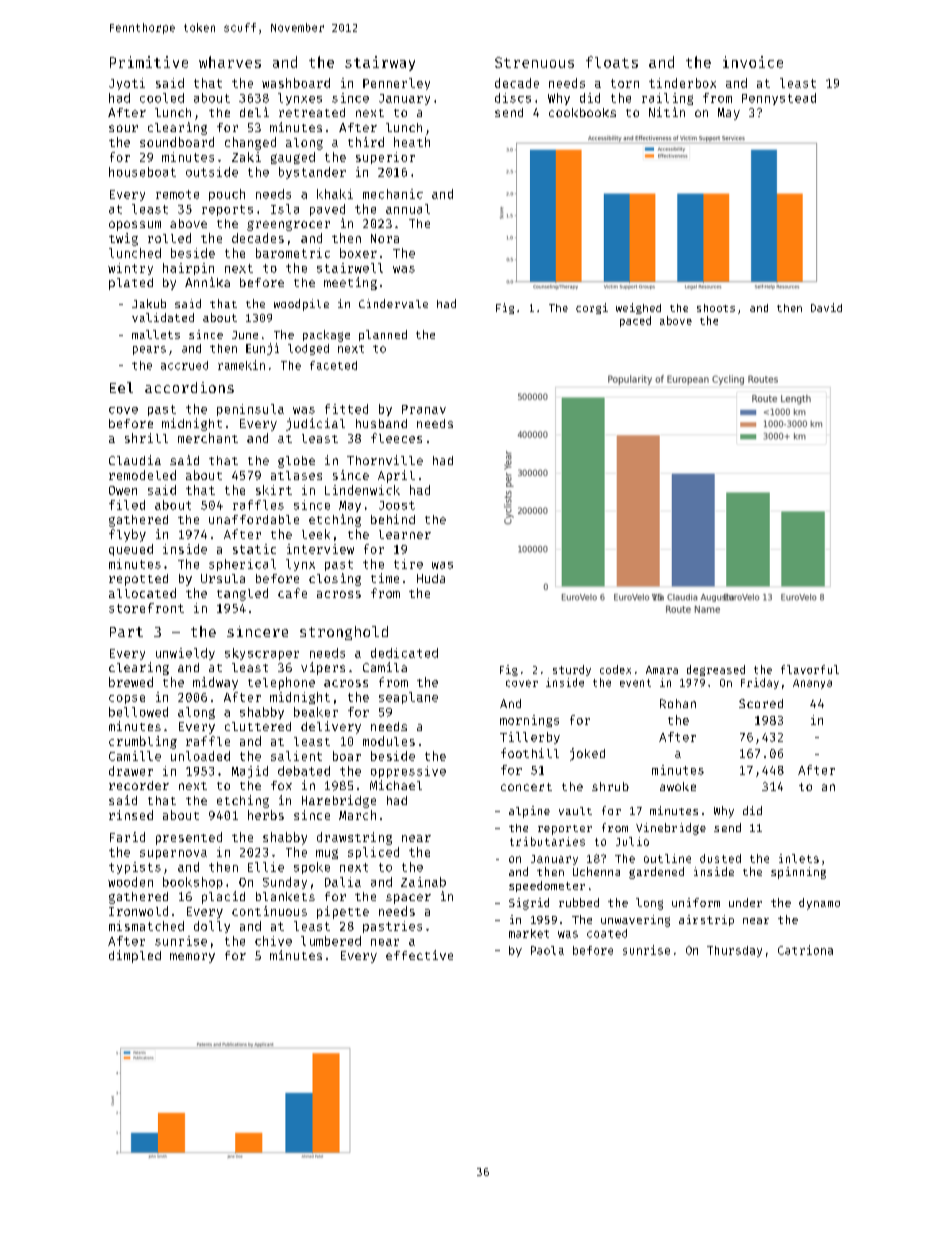  Describe the element at coordinates (431, 578) in the screenshot. I see `Huda` at that location.
